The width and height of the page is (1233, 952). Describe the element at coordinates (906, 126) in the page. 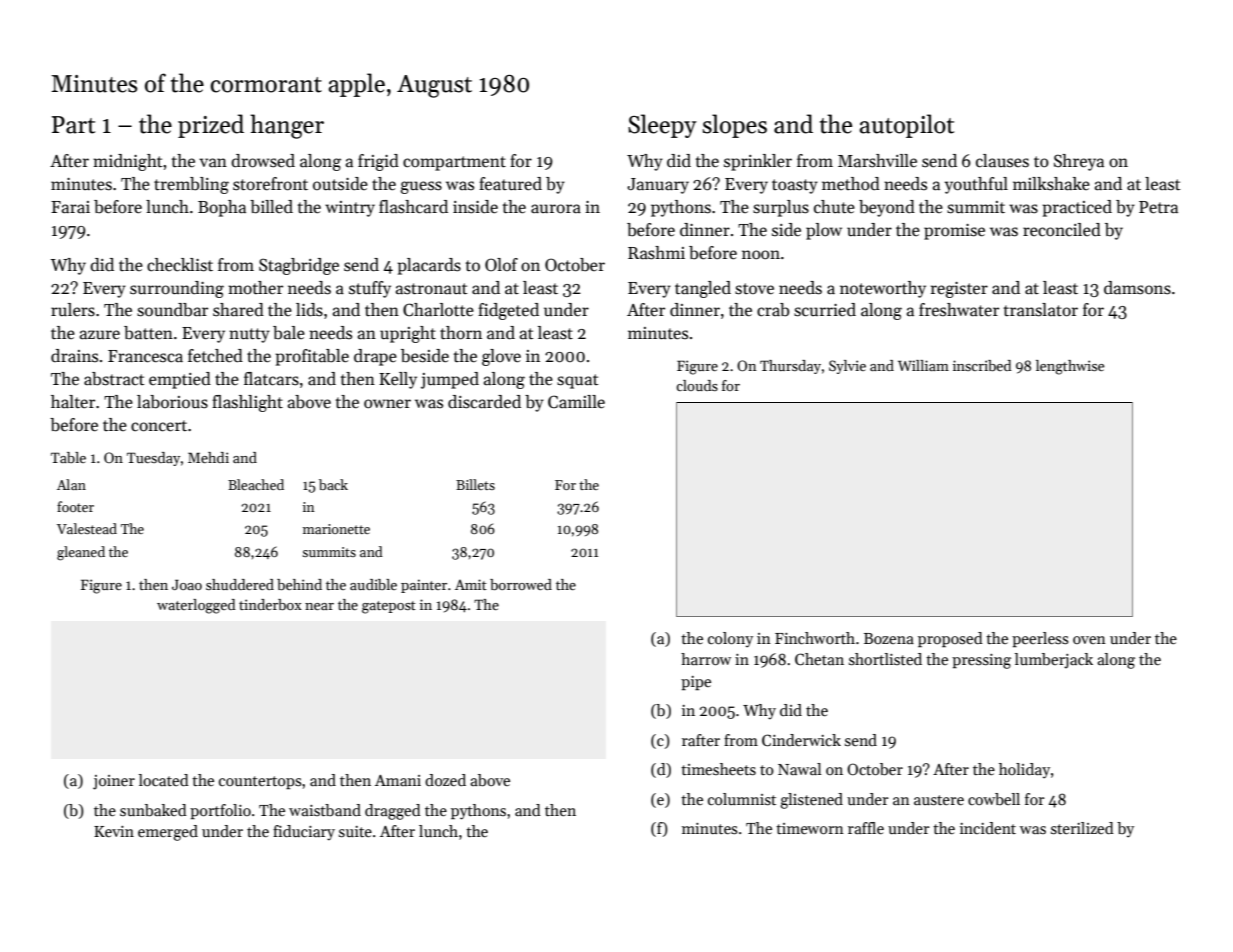

I see `autopilot` at that location.
